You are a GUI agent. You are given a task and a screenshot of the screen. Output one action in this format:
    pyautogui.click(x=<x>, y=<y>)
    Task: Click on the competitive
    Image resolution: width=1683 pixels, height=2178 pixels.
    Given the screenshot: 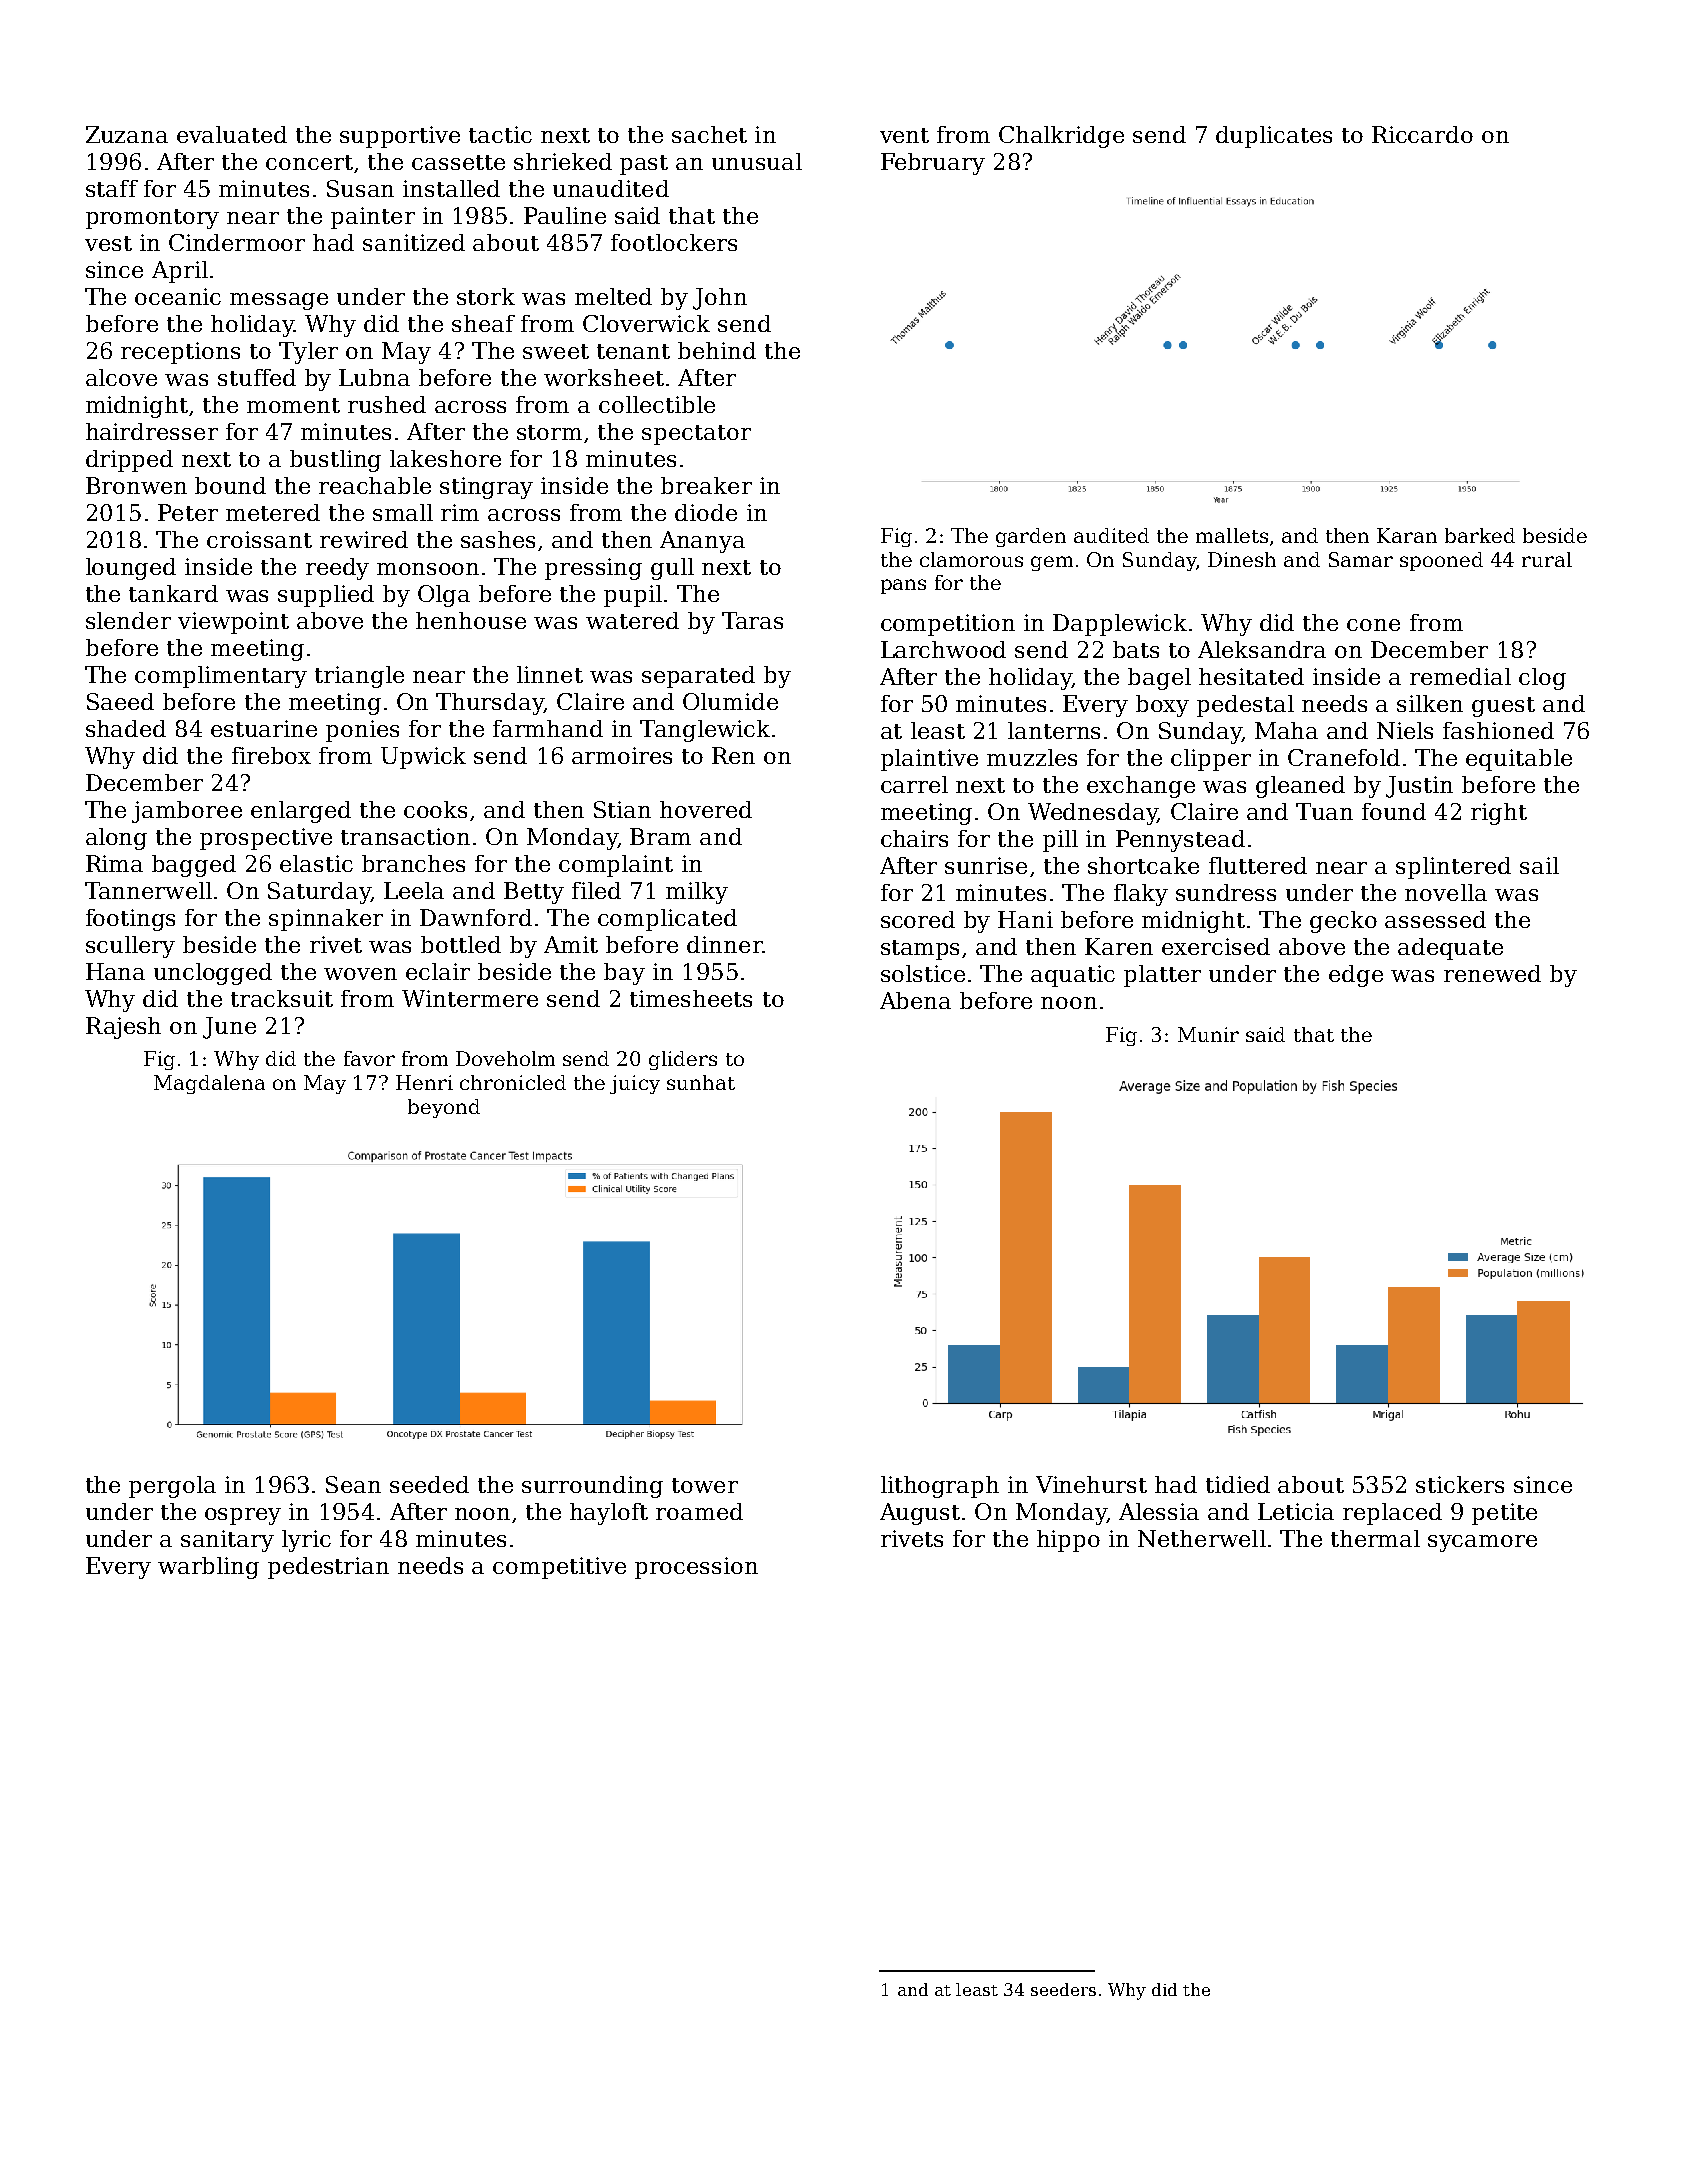 What is the action you would take?
    pyautogui.click(x=559, y=1568)
